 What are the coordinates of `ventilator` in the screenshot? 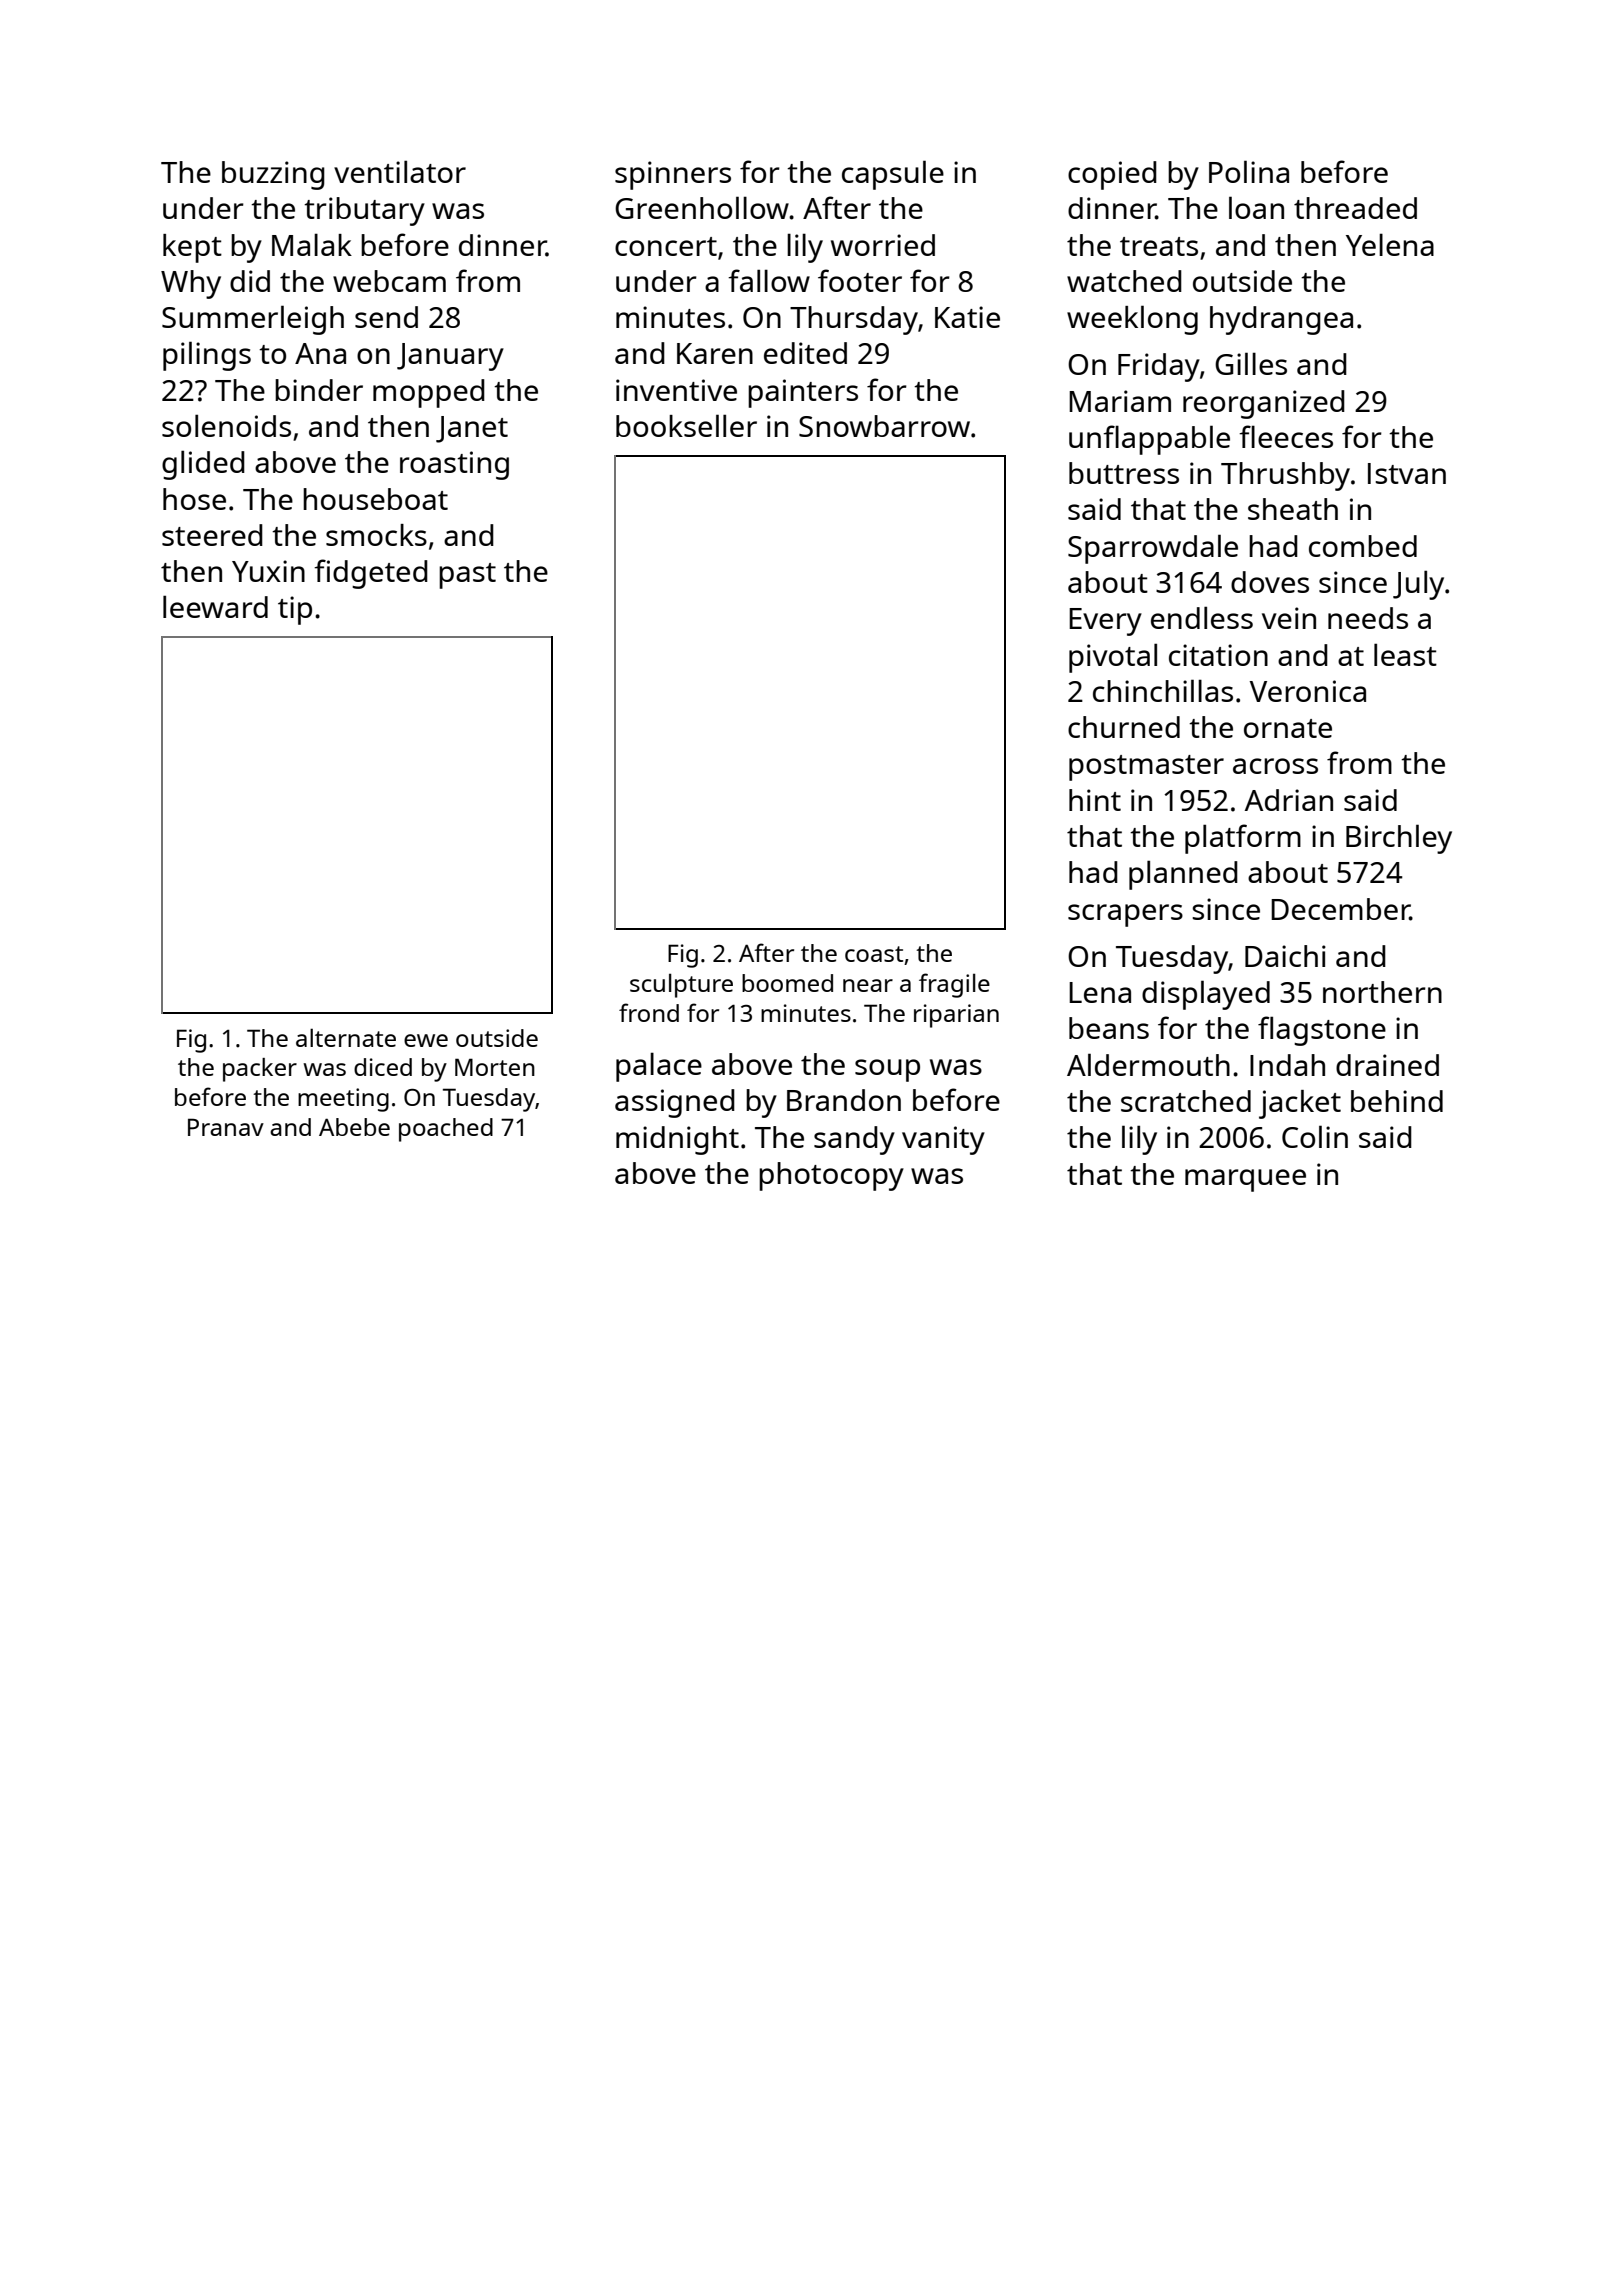 It's located at (400, 171).
